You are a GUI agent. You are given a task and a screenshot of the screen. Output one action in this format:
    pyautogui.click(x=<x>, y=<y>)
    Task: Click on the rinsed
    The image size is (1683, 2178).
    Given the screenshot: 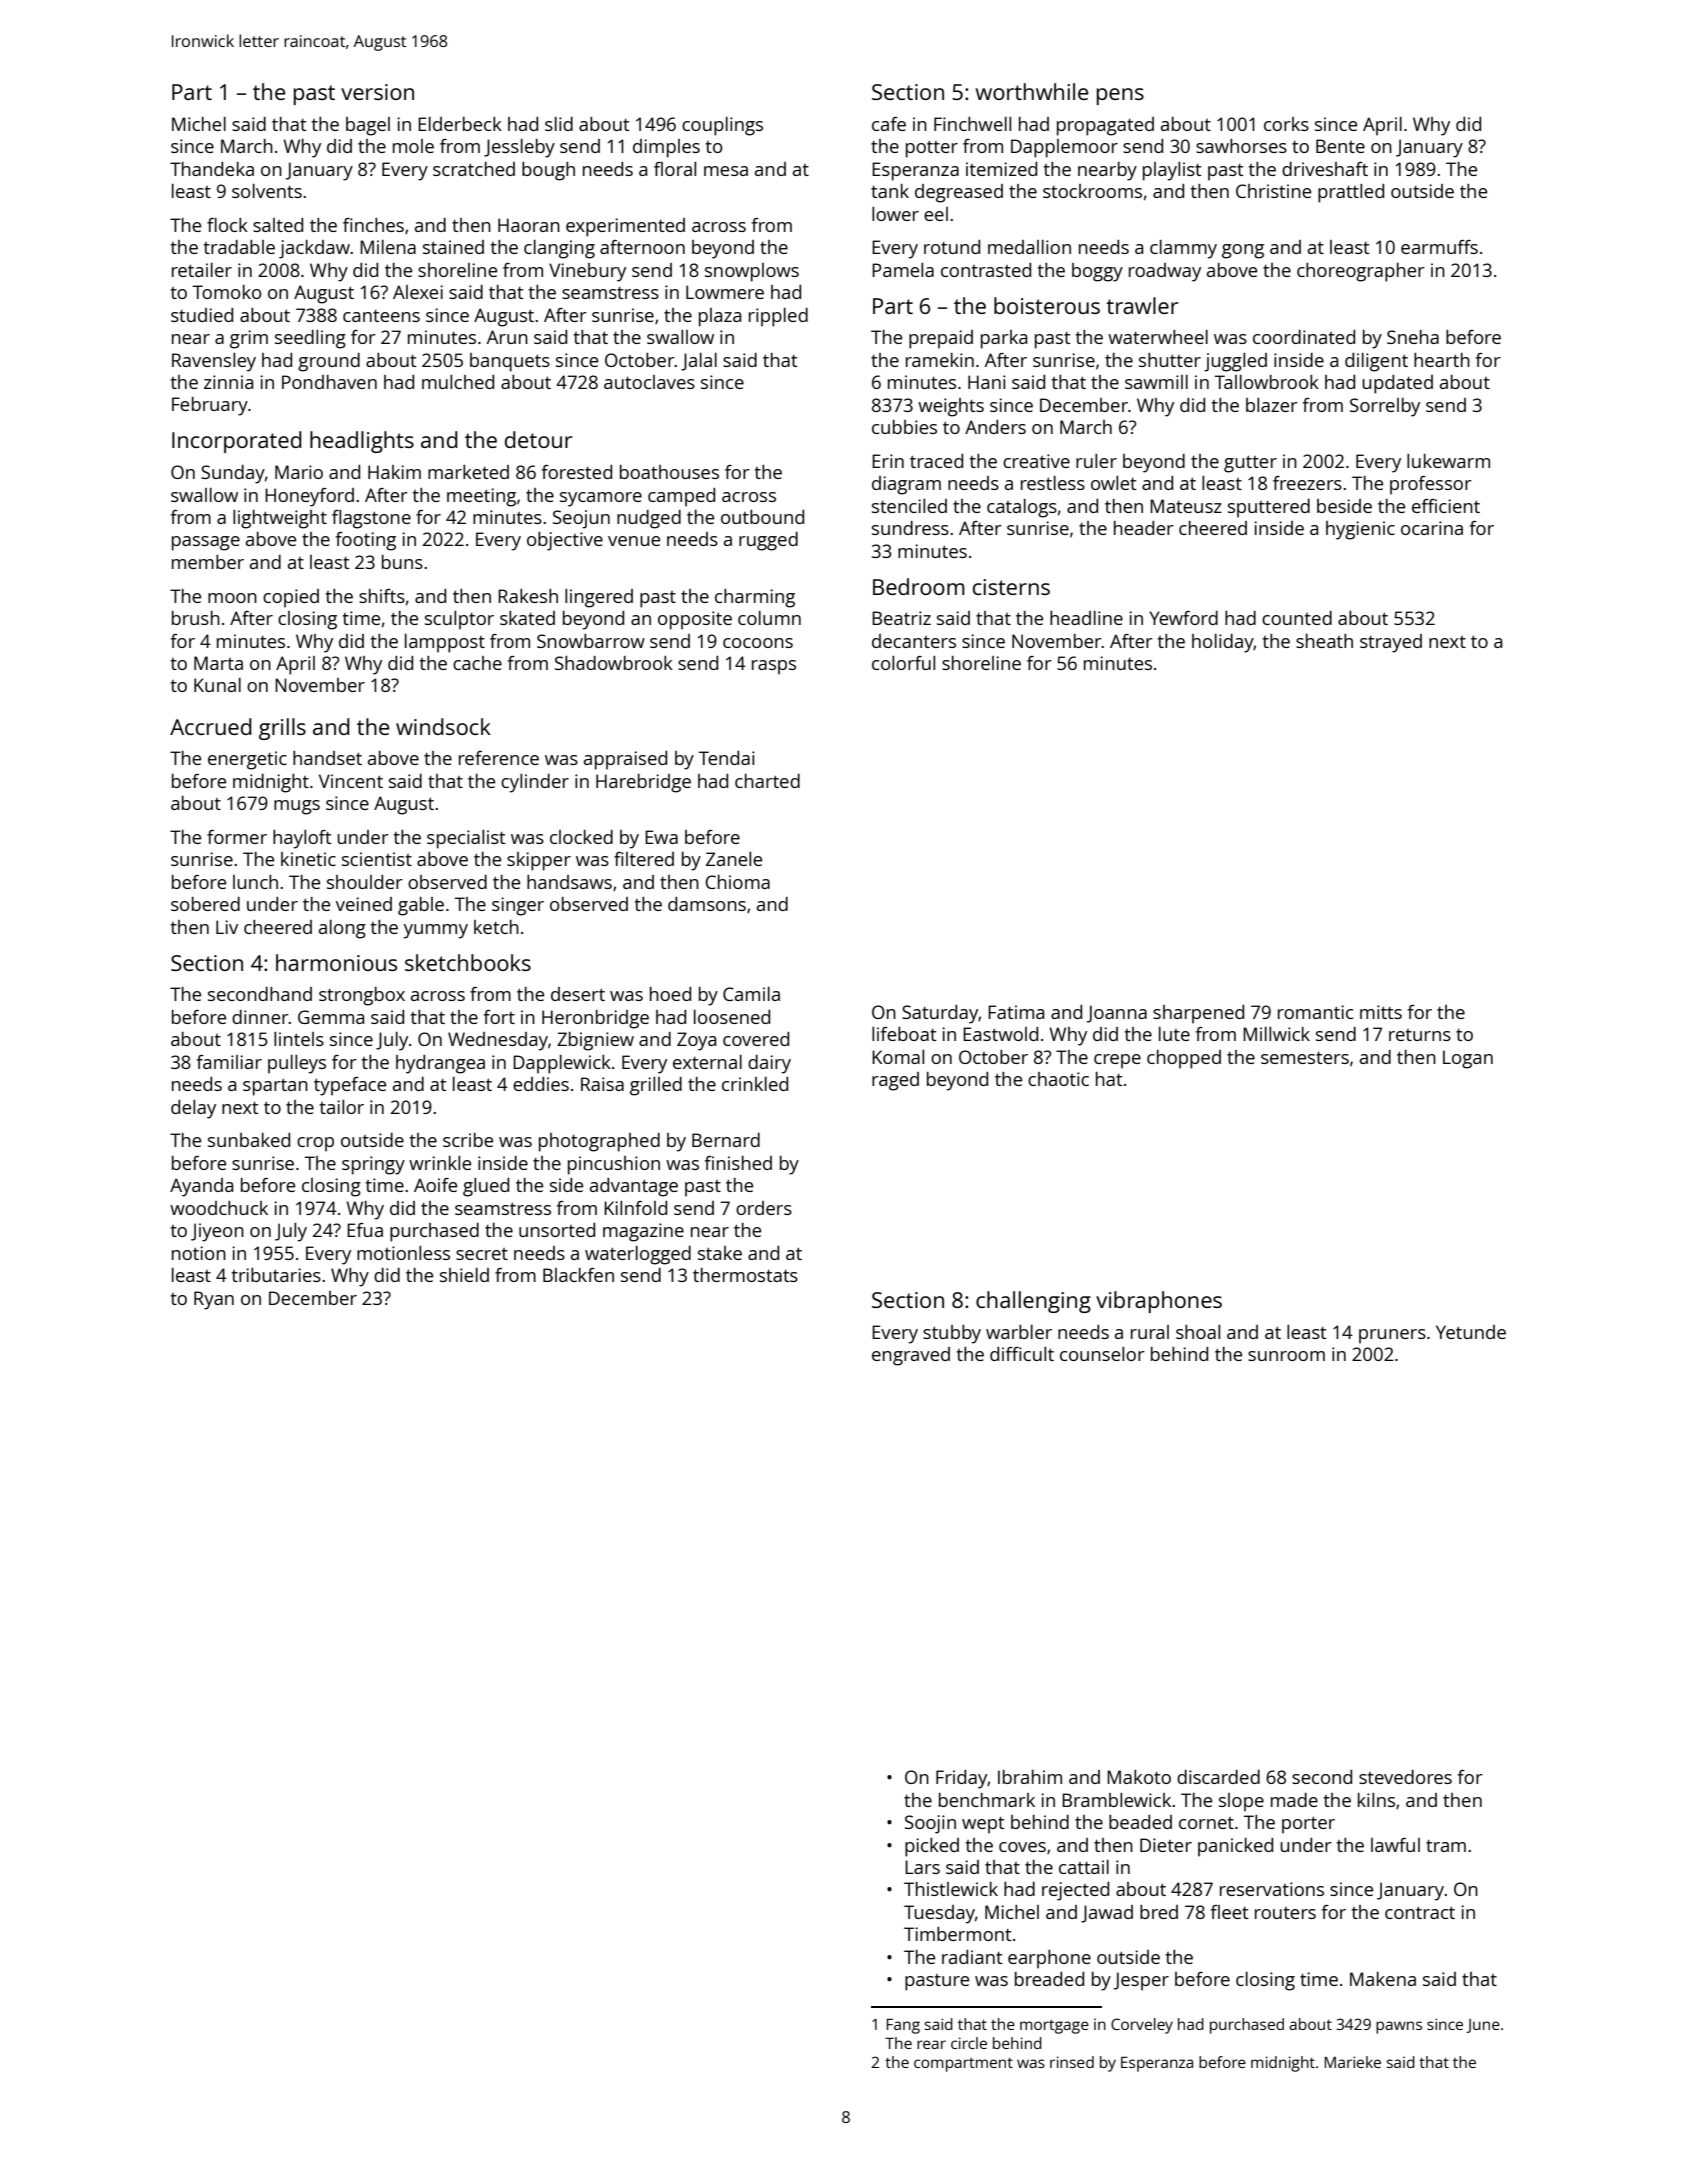 What is the action you would take?
    pyautogui.click(x=1072, y=2062)
